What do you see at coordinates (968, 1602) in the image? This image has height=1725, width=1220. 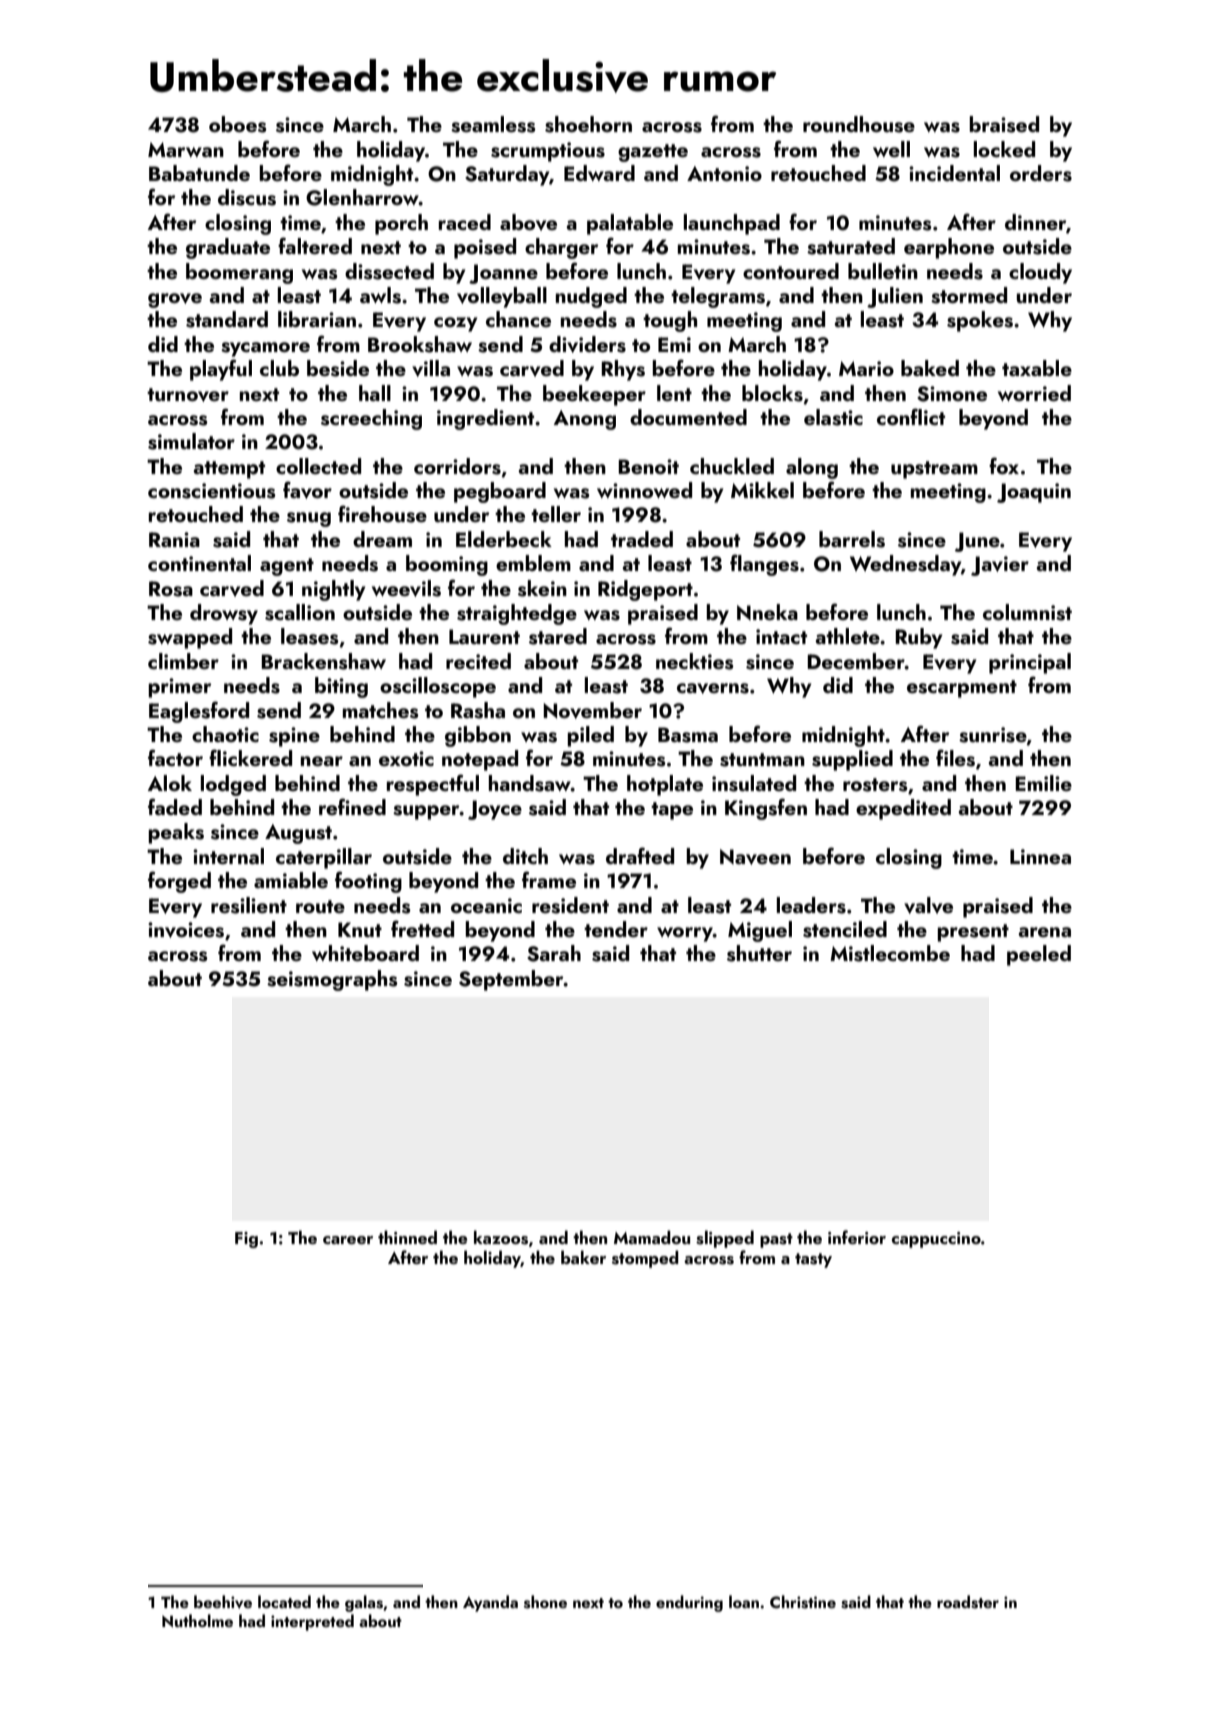 I see `roadster` at bounding box center [968, 1602].
